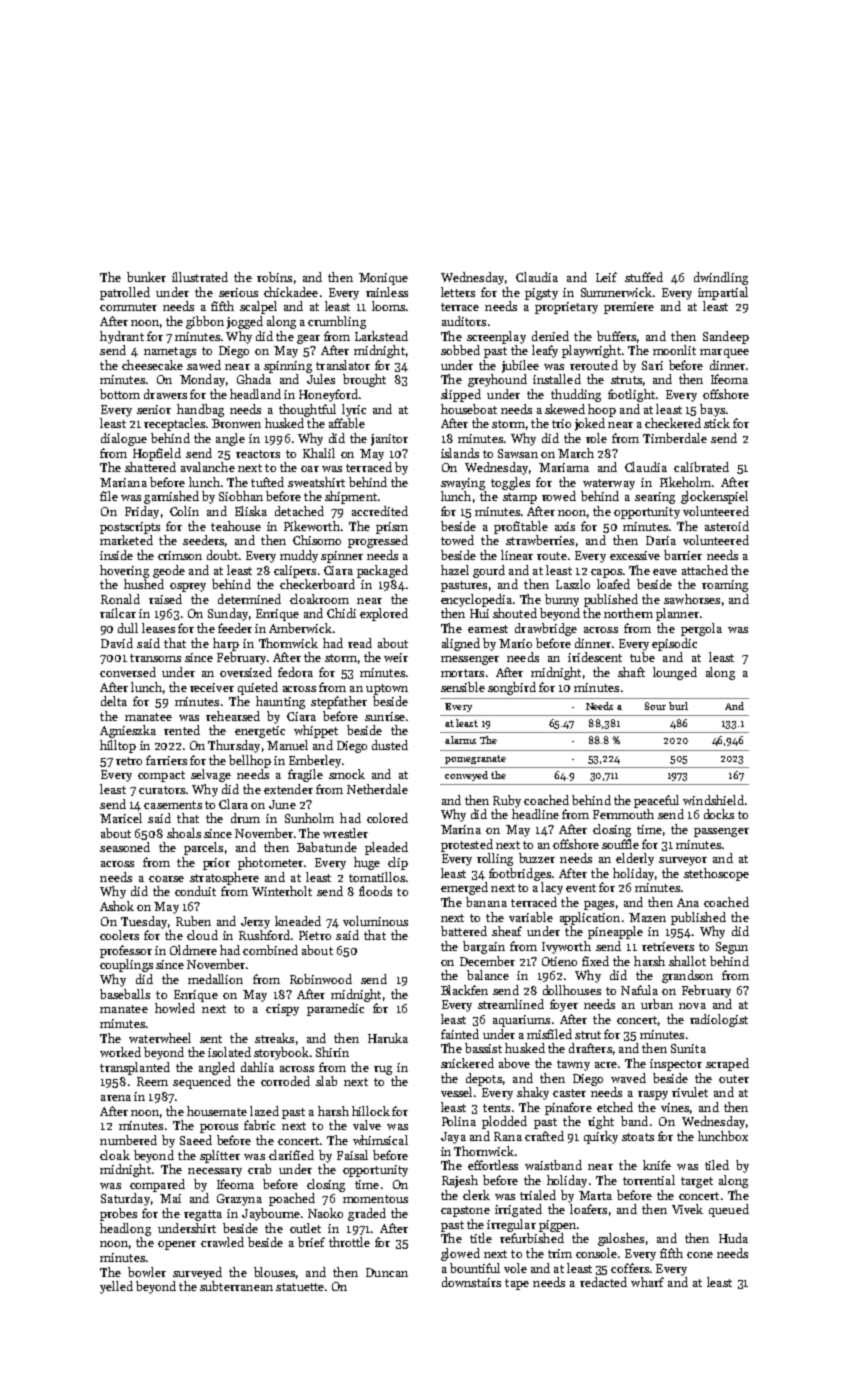  What do you see at coordinates (246, 672) in the screenshot?
I see `oversized` at bounding box center [246, 672].
